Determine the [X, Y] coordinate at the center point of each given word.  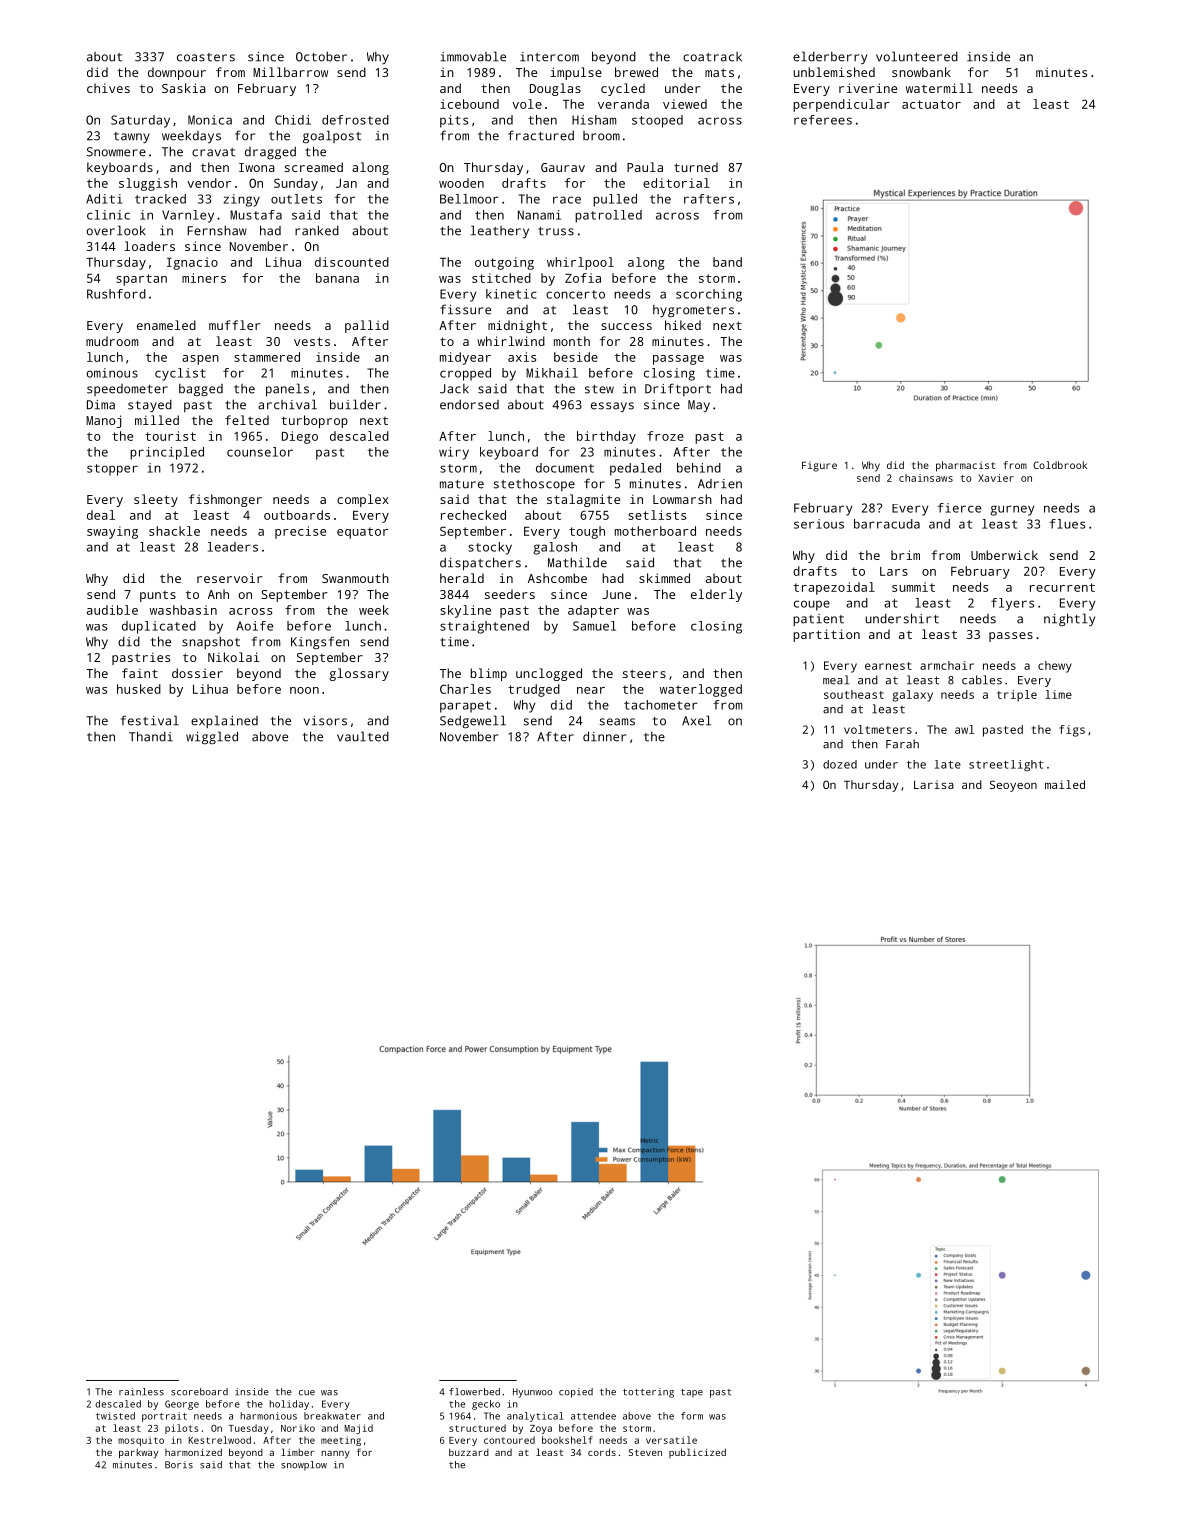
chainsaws [926, 478]
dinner [604, 736]
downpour [177, 73]
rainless [141, 1392]
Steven [645, 1452]
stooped [657, 121]
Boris [179, 1465]
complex [363, 500]
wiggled [212, 737]
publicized [697, 1453]
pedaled [635, 469]
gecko [486, 1405]
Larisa [934, 784]
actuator [931, 104]
